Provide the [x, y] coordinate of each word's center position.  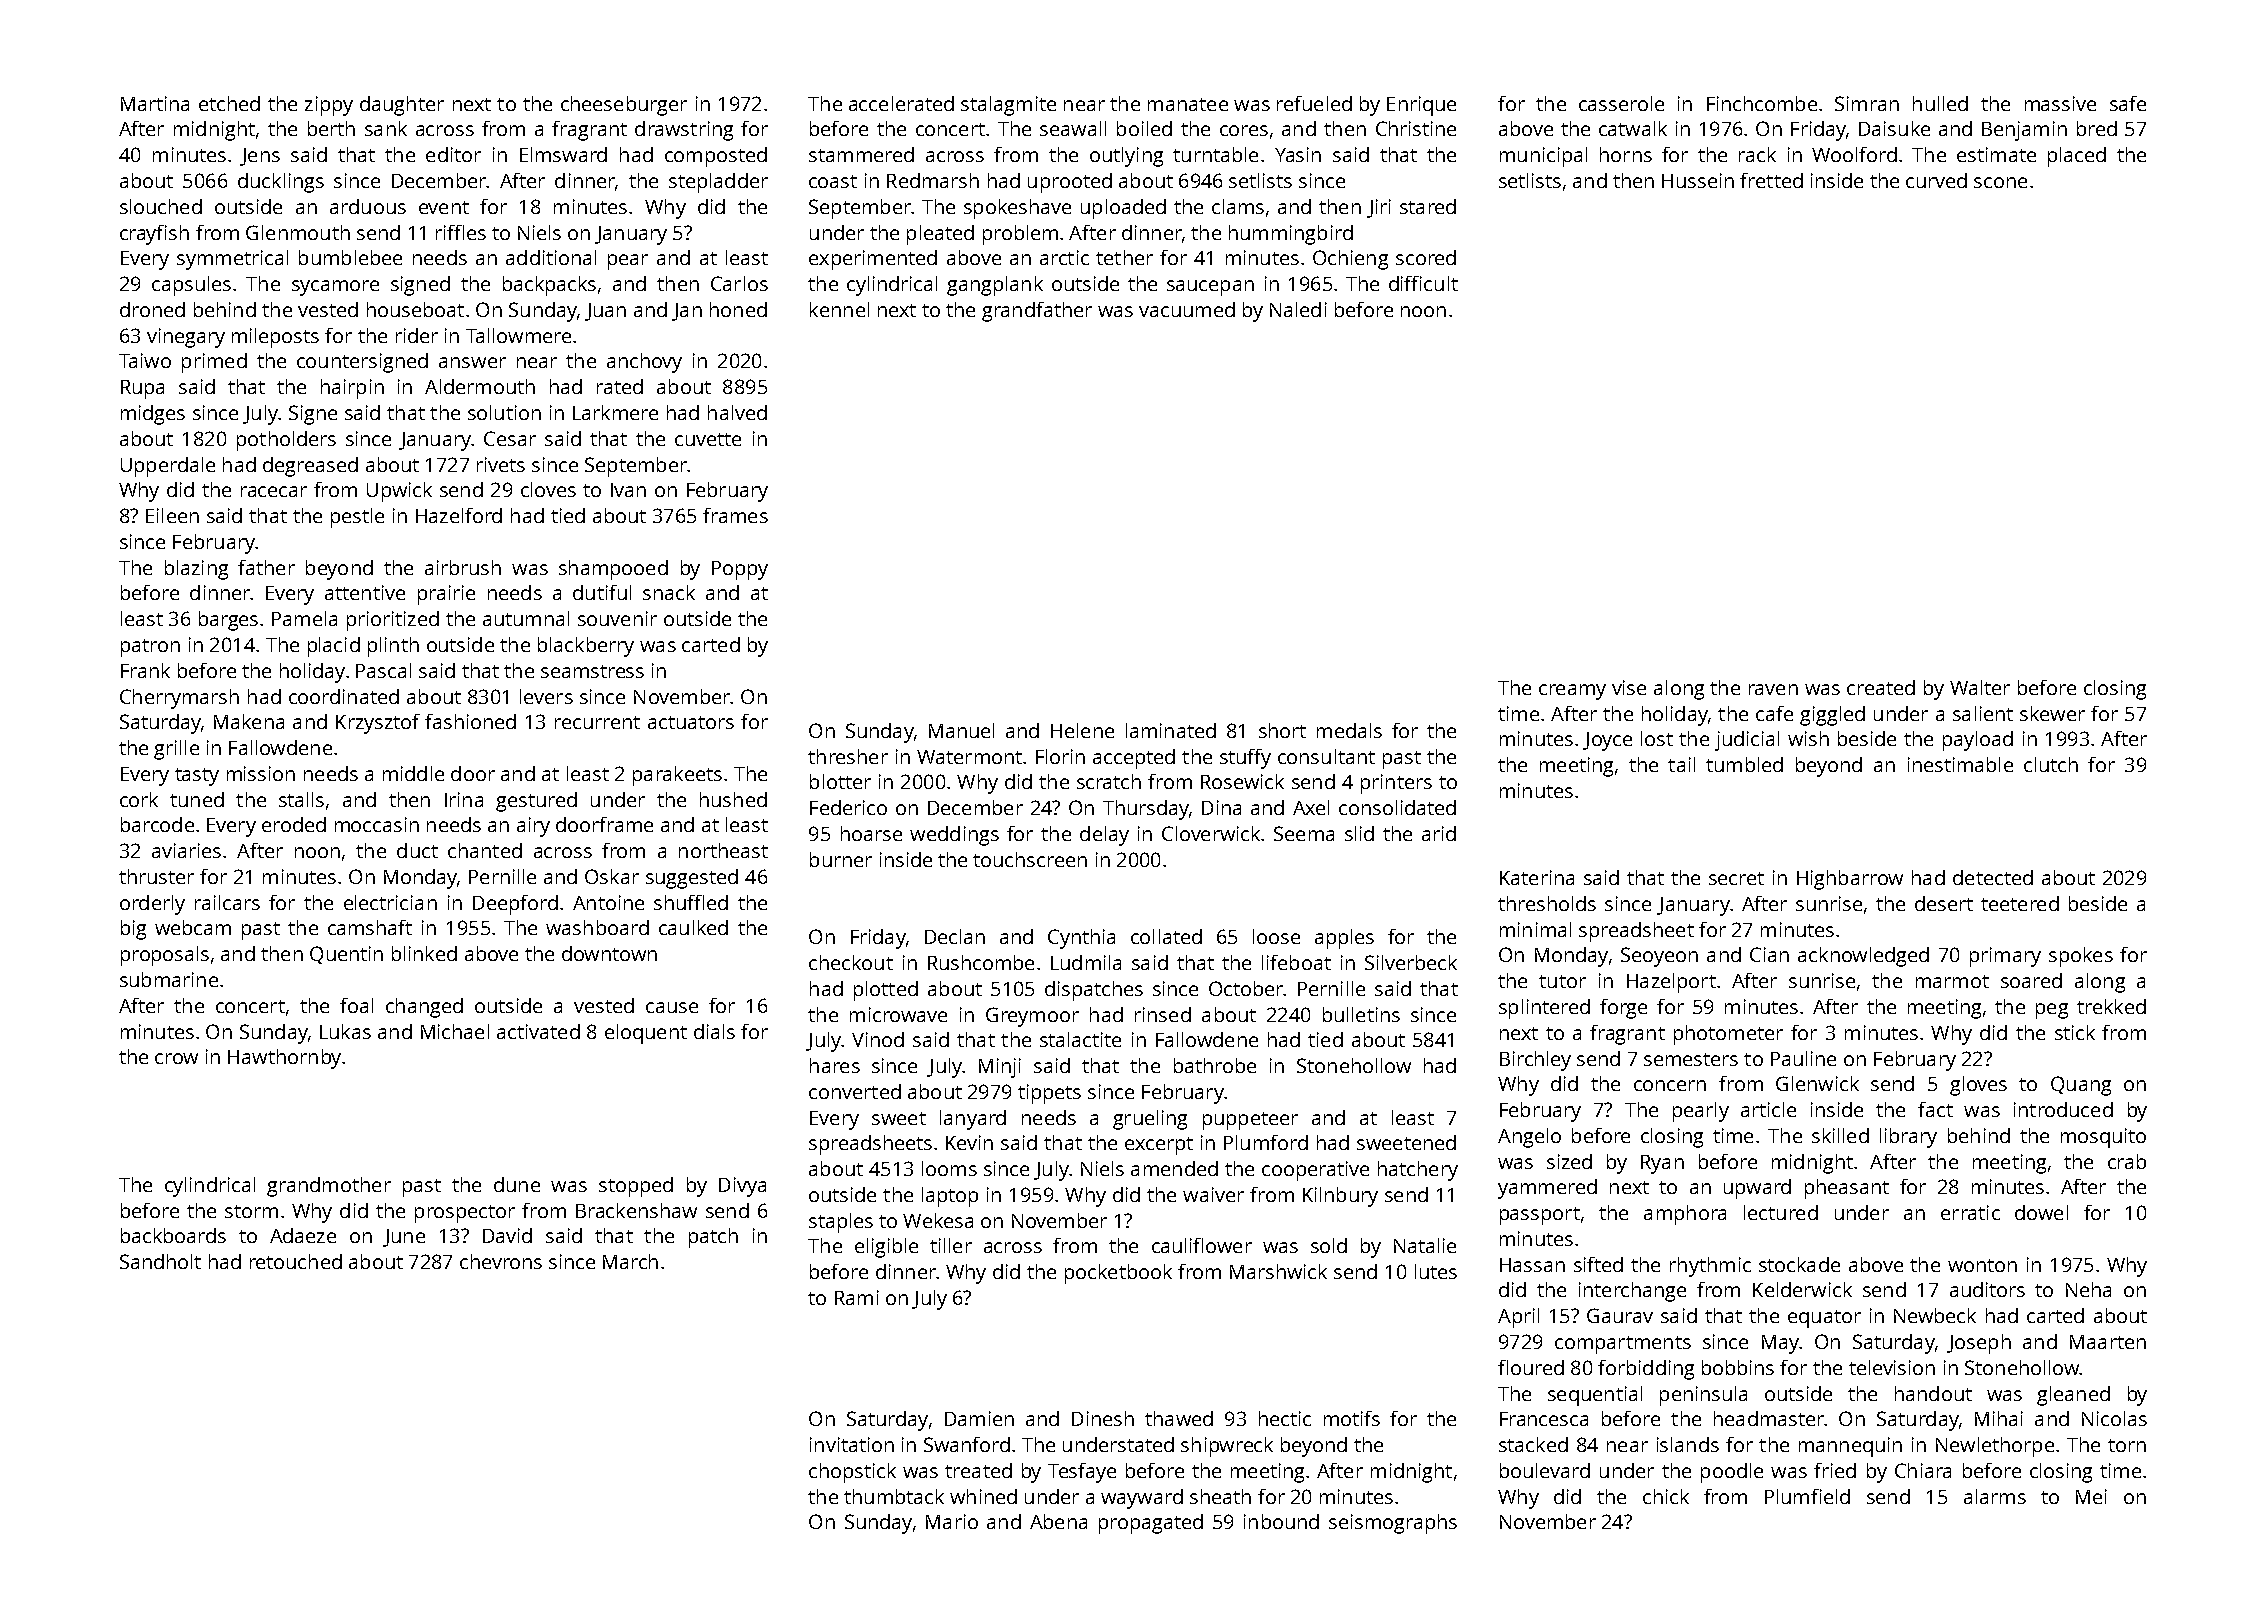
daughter [402, 106]
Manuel [961, 730]
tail [1681, 764]
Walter [1980, 687]
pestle [357, 518]
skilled [1840, 1135]
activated [538, 1031]
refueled [1314, 103]
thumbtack [894, 1496]
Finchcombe [1762, 103]
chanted [485, 850]
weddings [954, 836]
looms [949, 1168]
